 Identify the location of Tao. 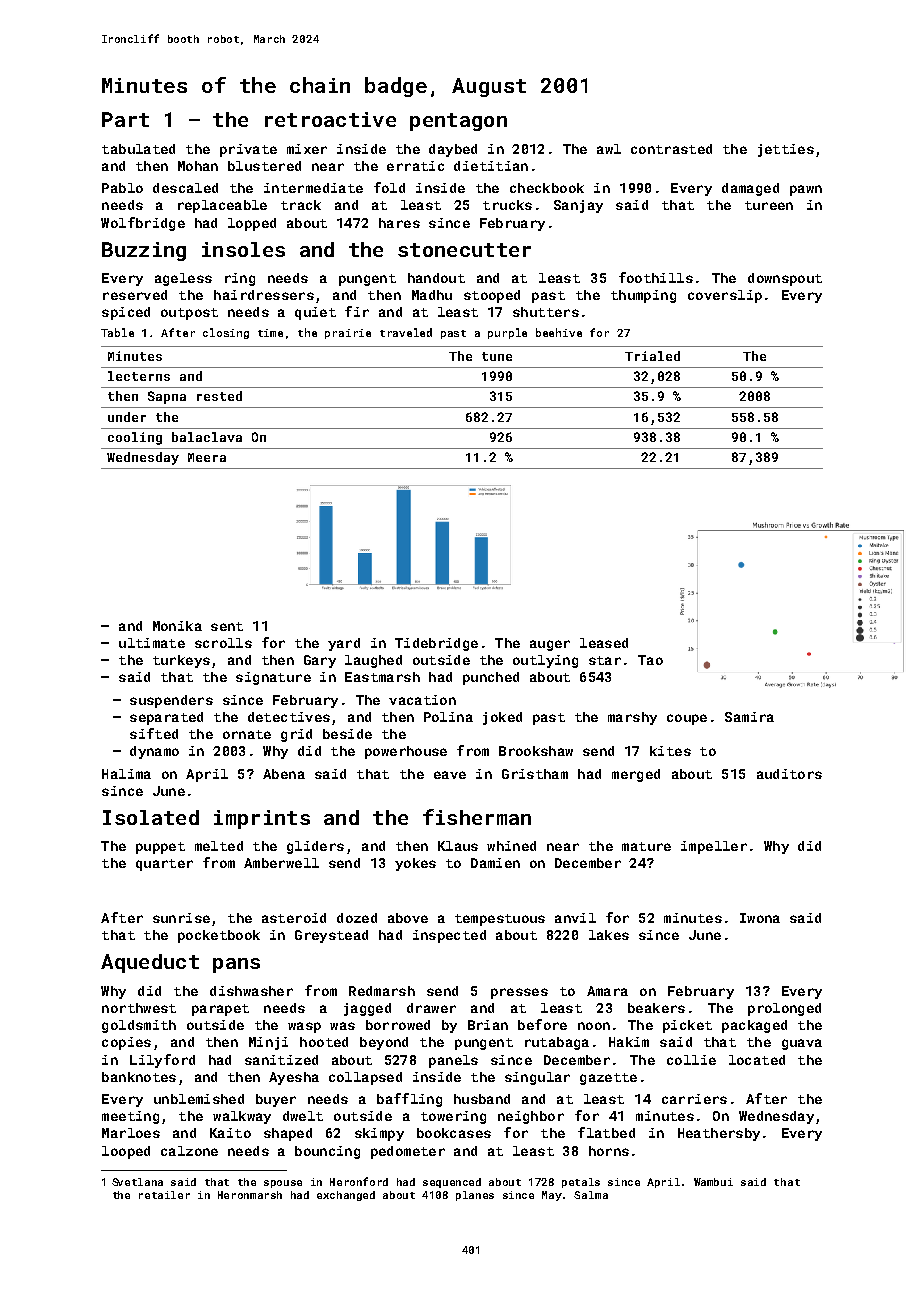
(650, 660).
